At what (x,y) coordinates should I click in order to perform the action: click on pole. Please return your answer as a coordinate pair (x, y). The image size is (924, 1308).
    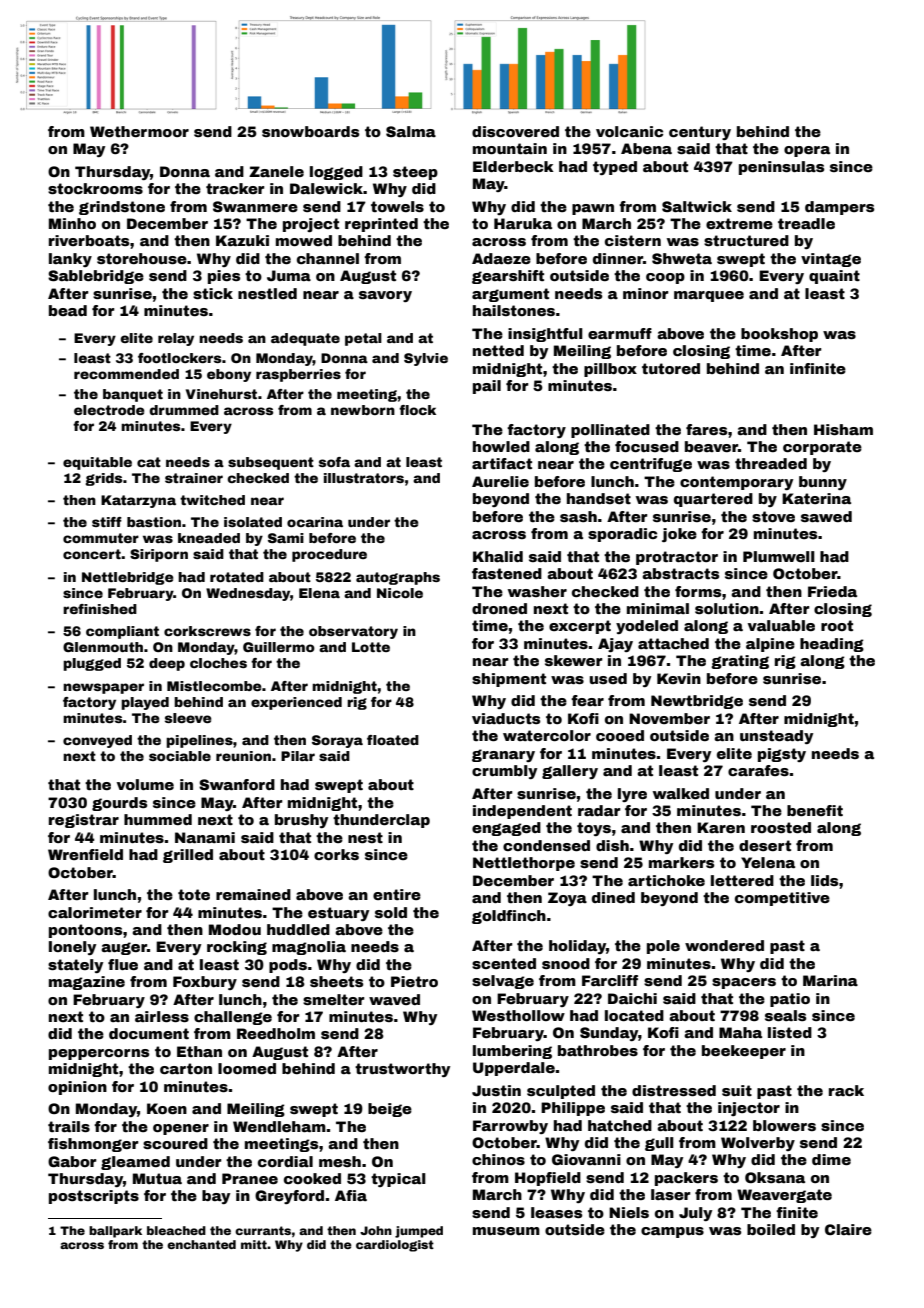
    Looking at the image, I should click on (663, 947).
